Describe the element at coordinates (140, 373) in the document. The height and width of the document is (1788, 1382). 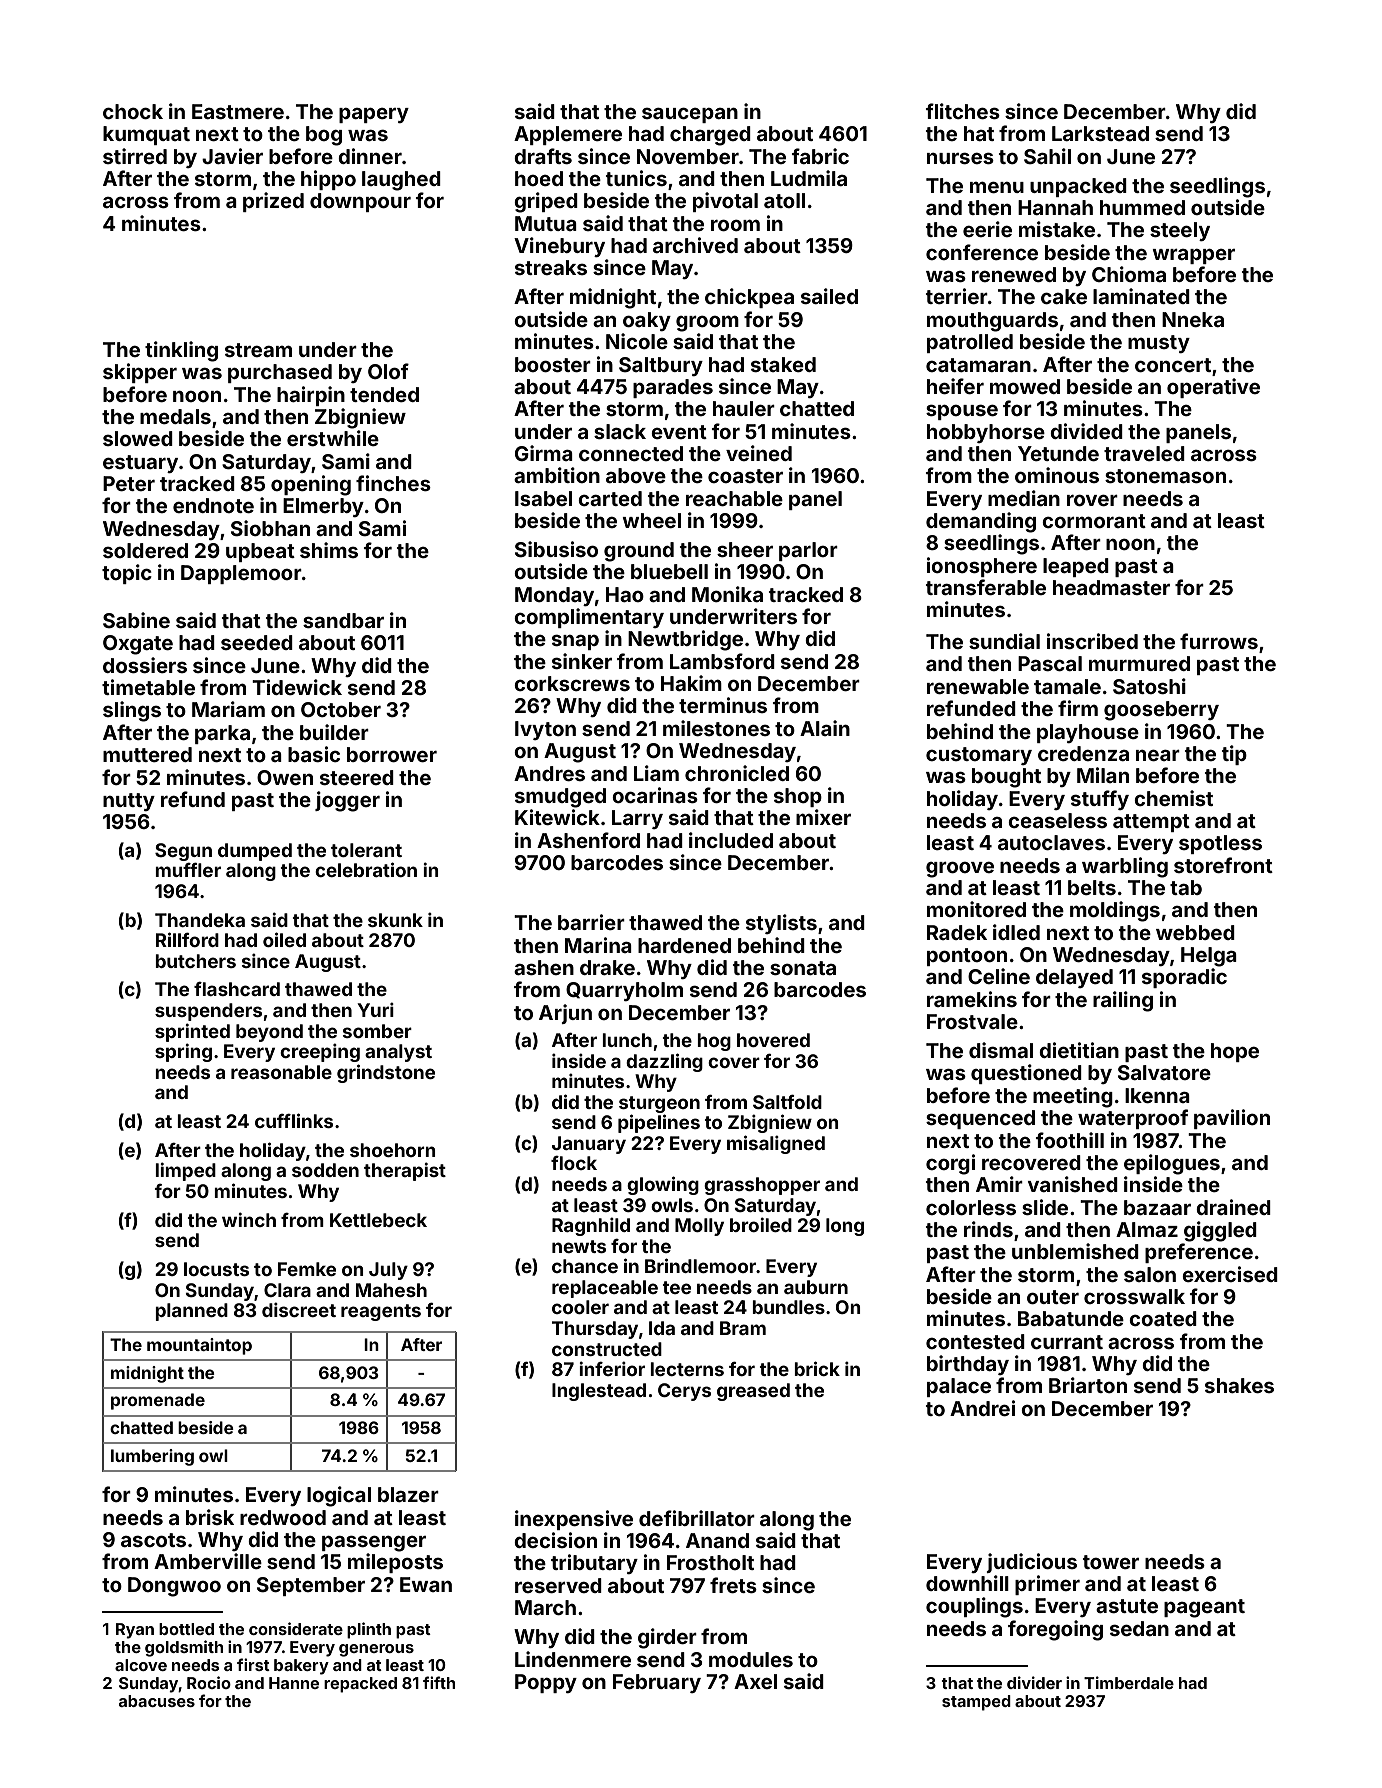
I see `skipper` at that location.
